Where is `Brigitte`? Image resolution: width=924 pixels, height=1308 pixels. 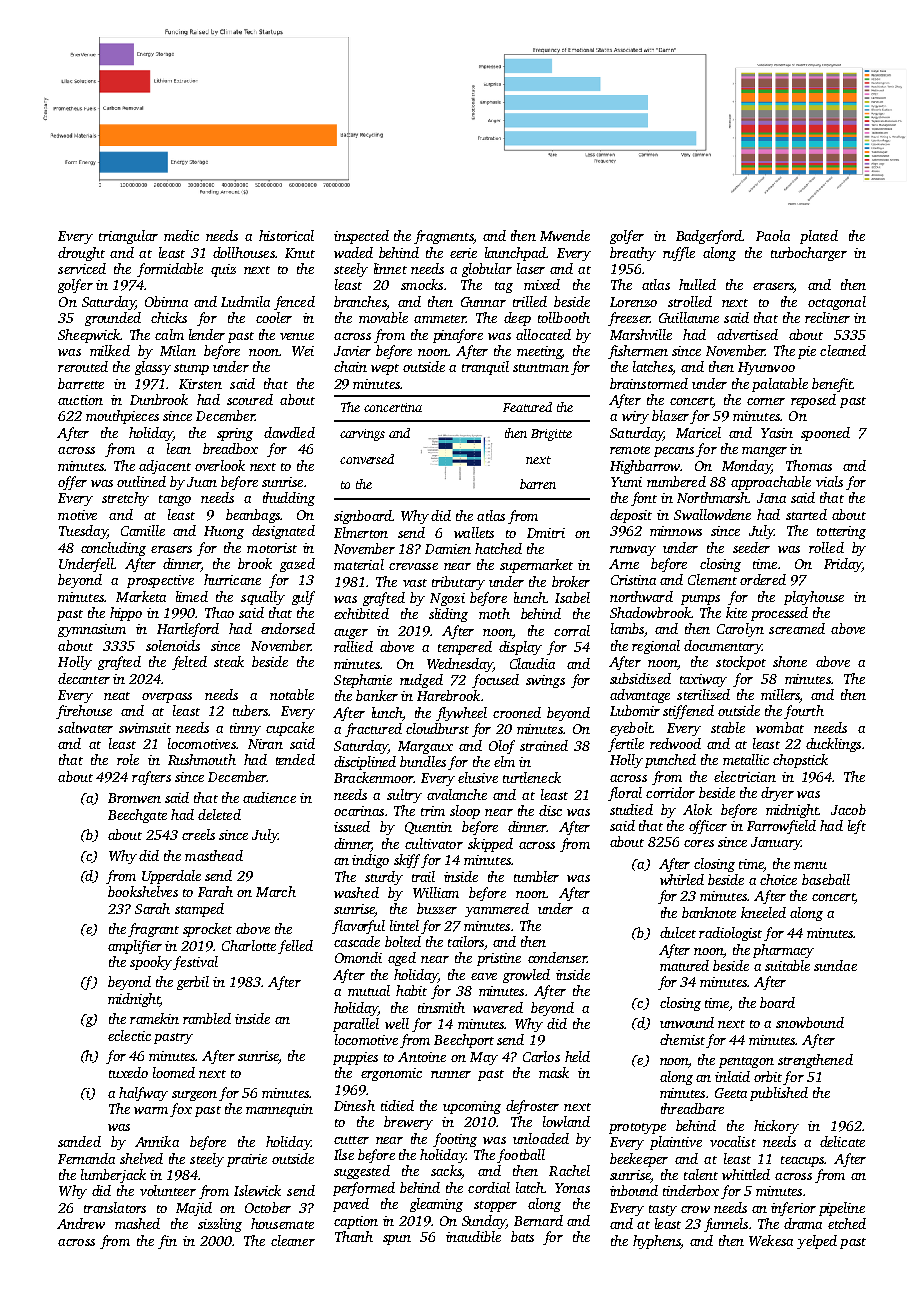 Brigitte is located at coordinates (551, 435).
